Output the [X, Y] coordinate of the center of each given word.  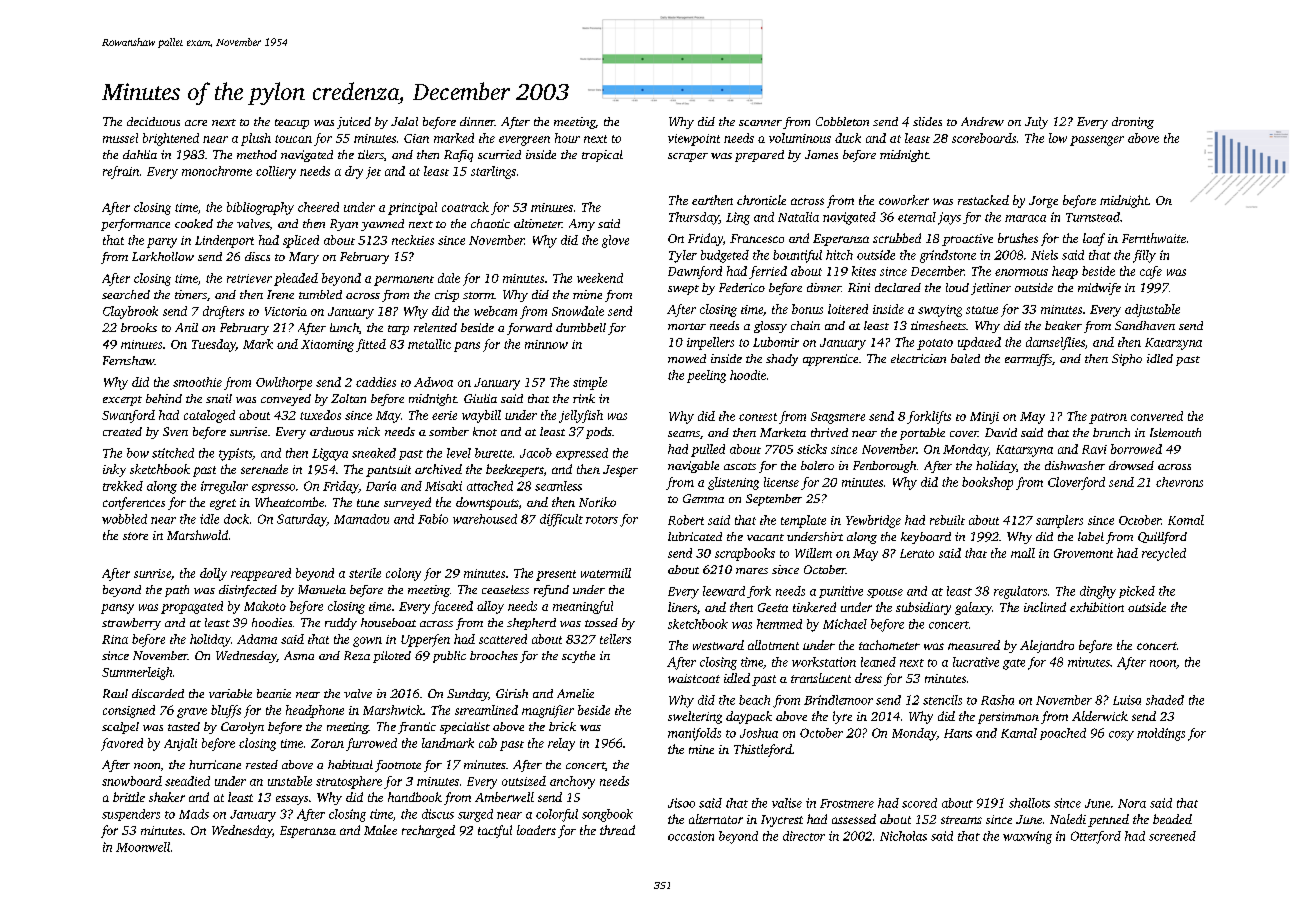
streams [961, 820]
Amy [582, 225]
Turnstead [1093, 217]
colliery [276, 172]
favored [122, 744]
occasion [691, 836]
